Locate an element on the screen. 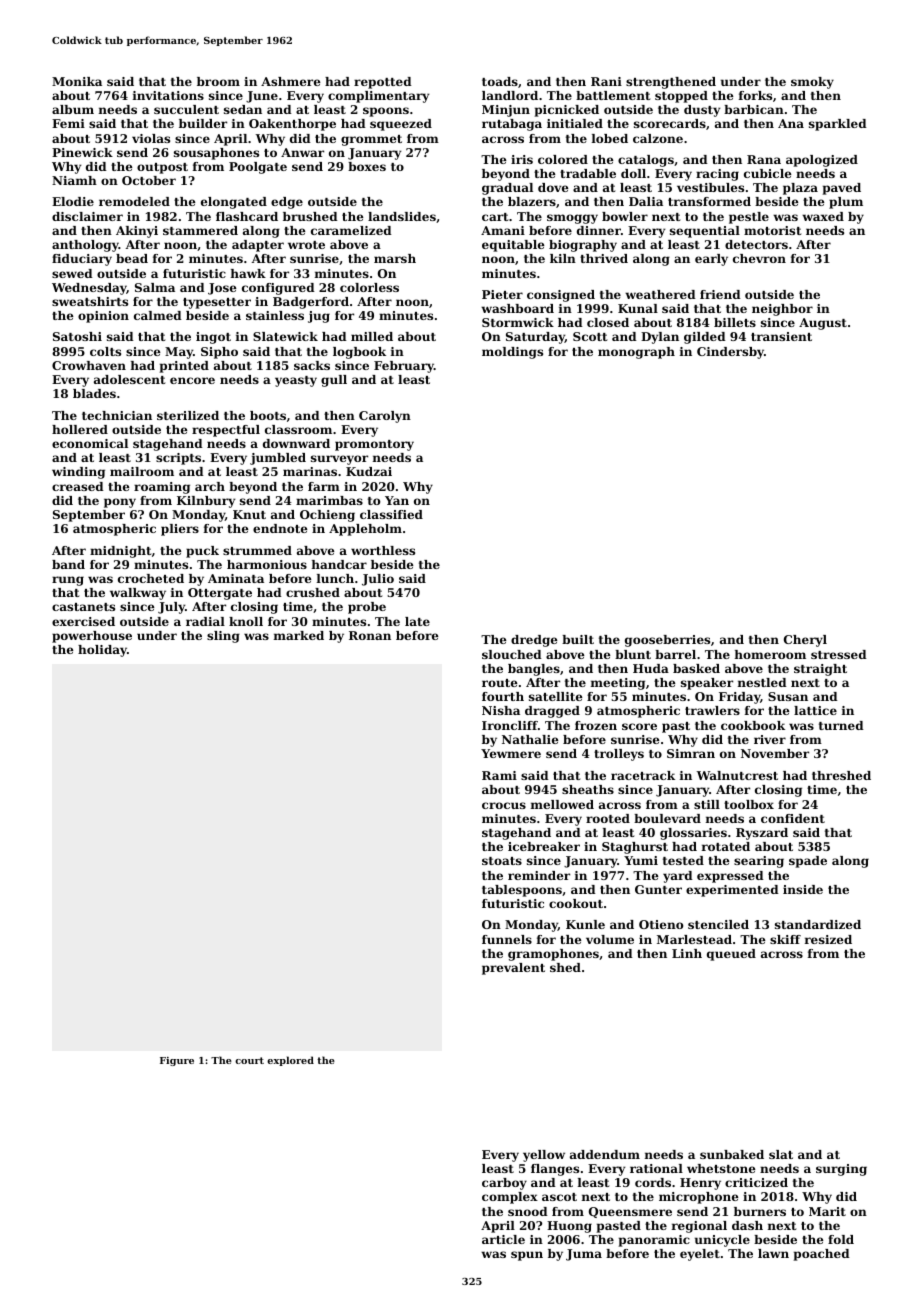 Image resolution: width=924 pixels, height=1308 pixels. colorless is located at coordinates (369, 287).
